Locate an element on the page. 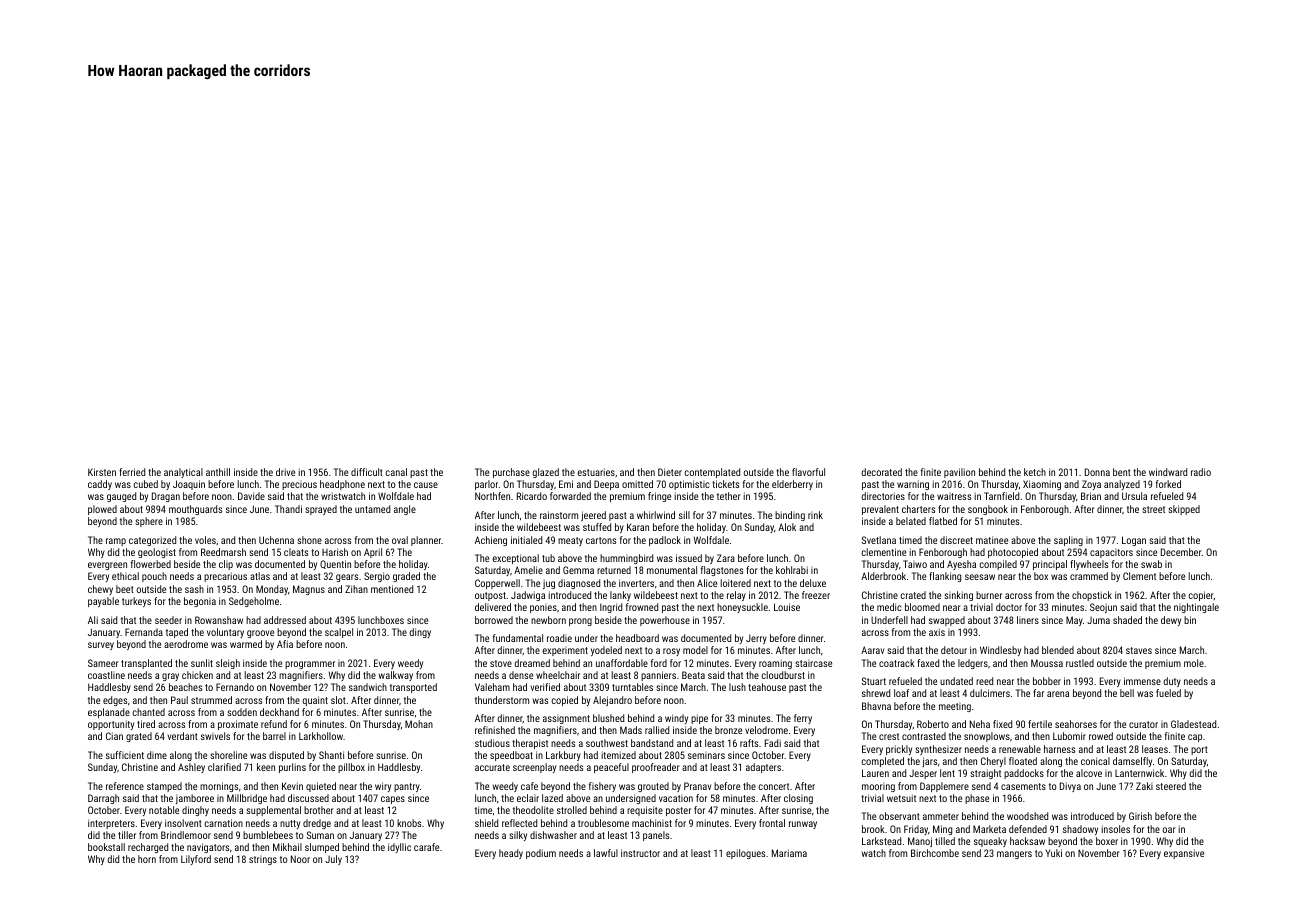 This image has height=924, width=1308. tired is located at coordinates (146, 724).
